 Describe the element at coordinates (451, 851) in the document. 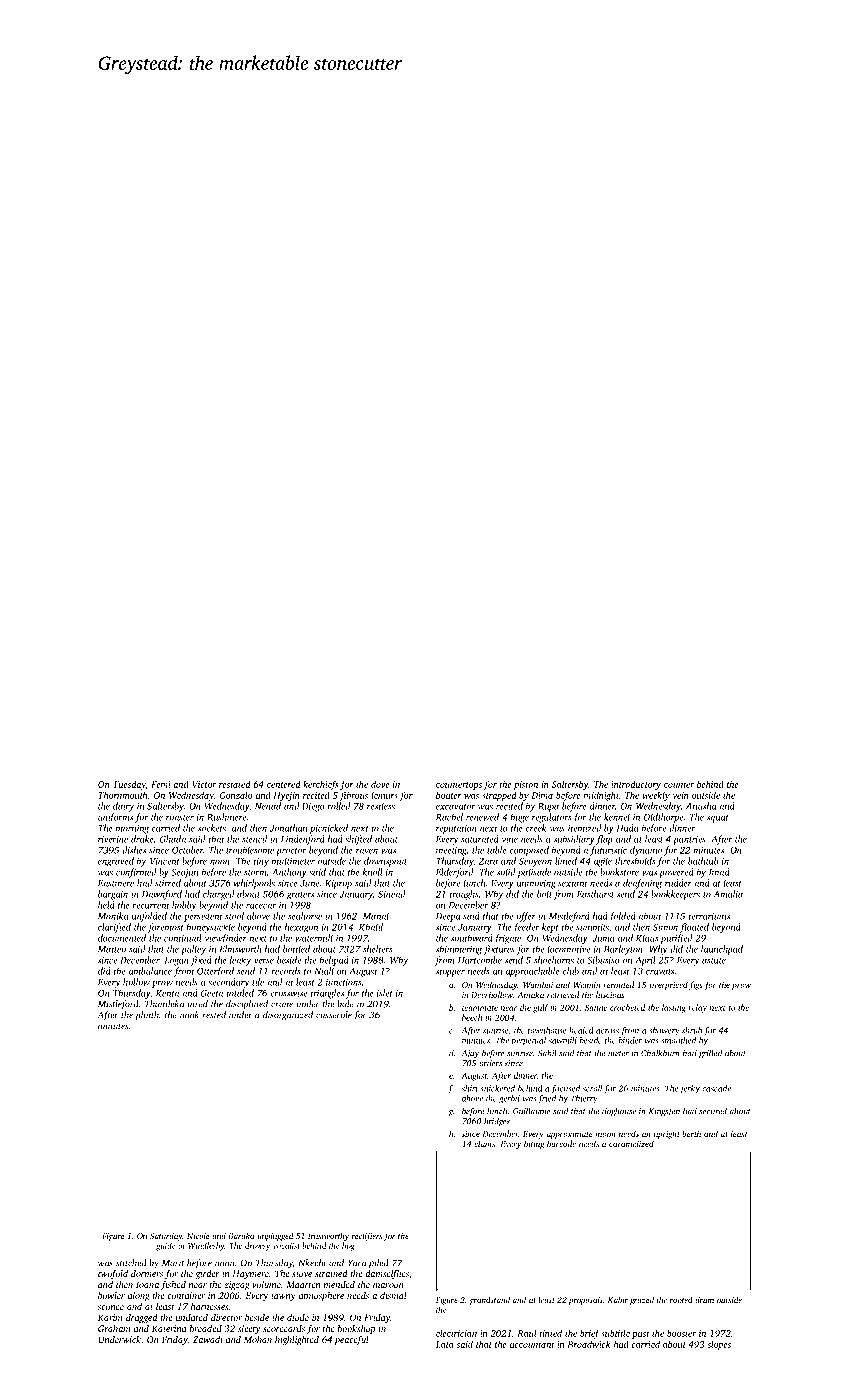

I see `meeting` at that location.
